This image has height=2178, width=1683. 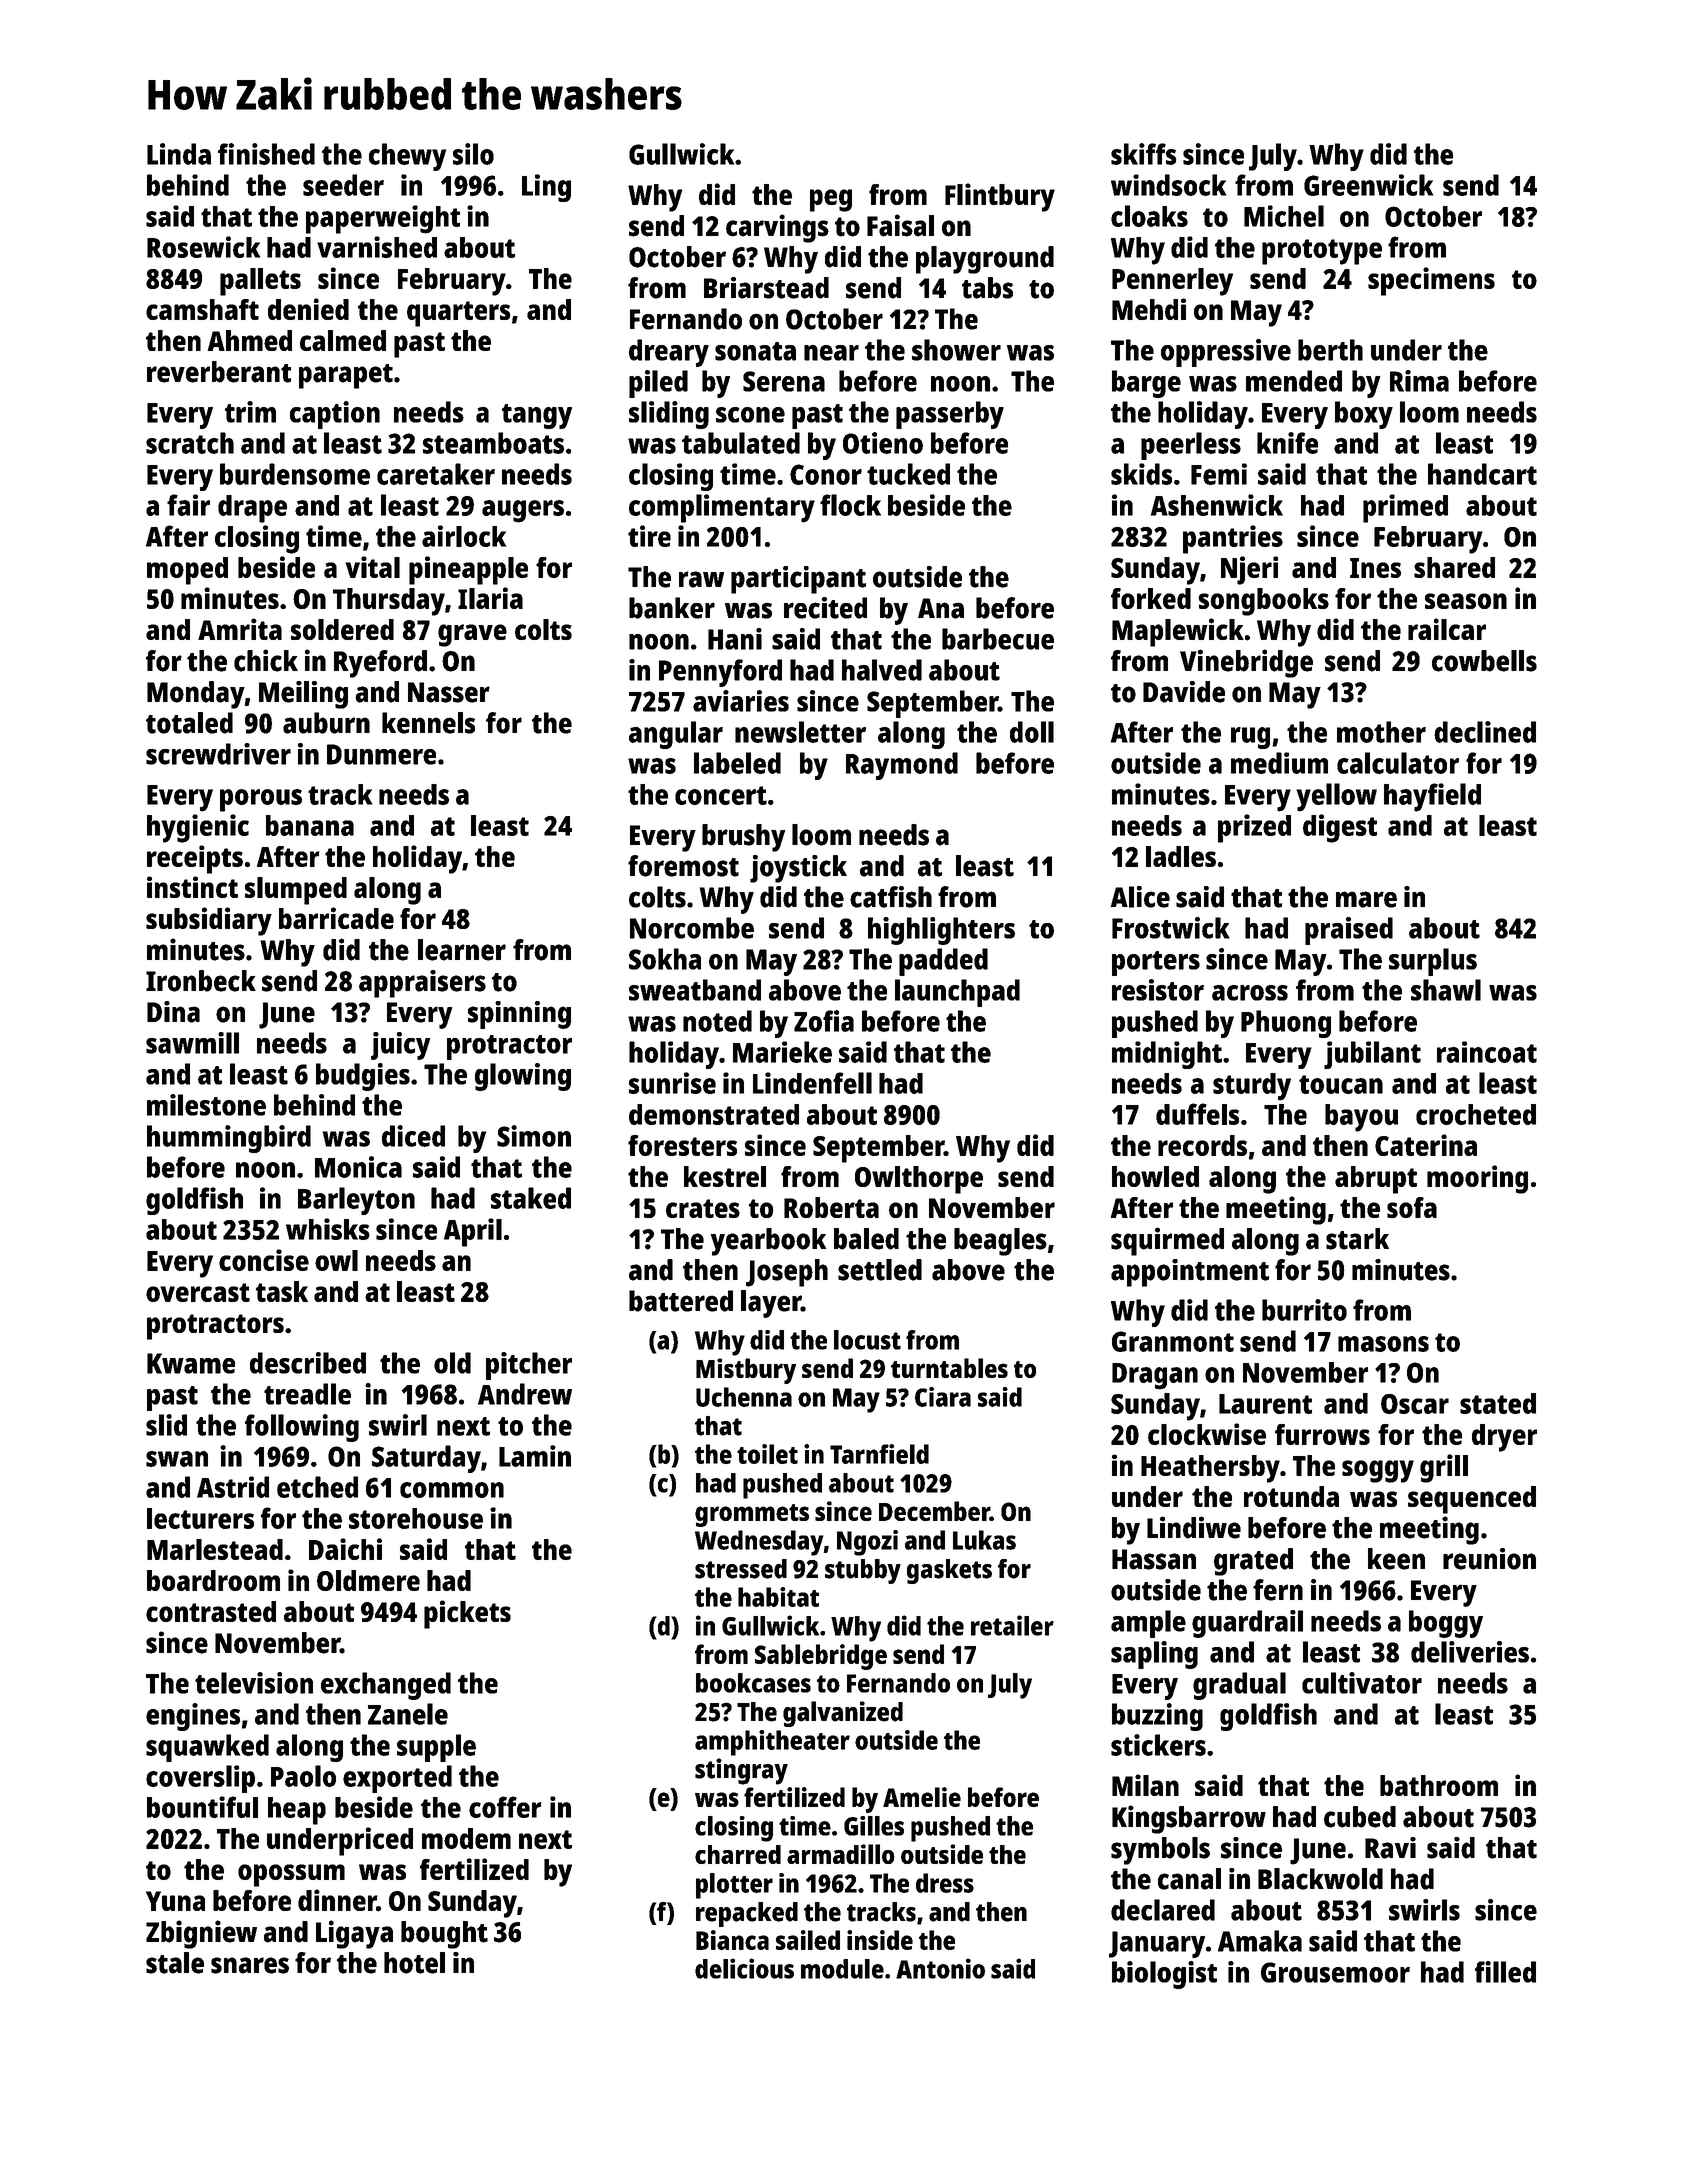 I want to click on Pennyford, so click(x=720, y=673).
